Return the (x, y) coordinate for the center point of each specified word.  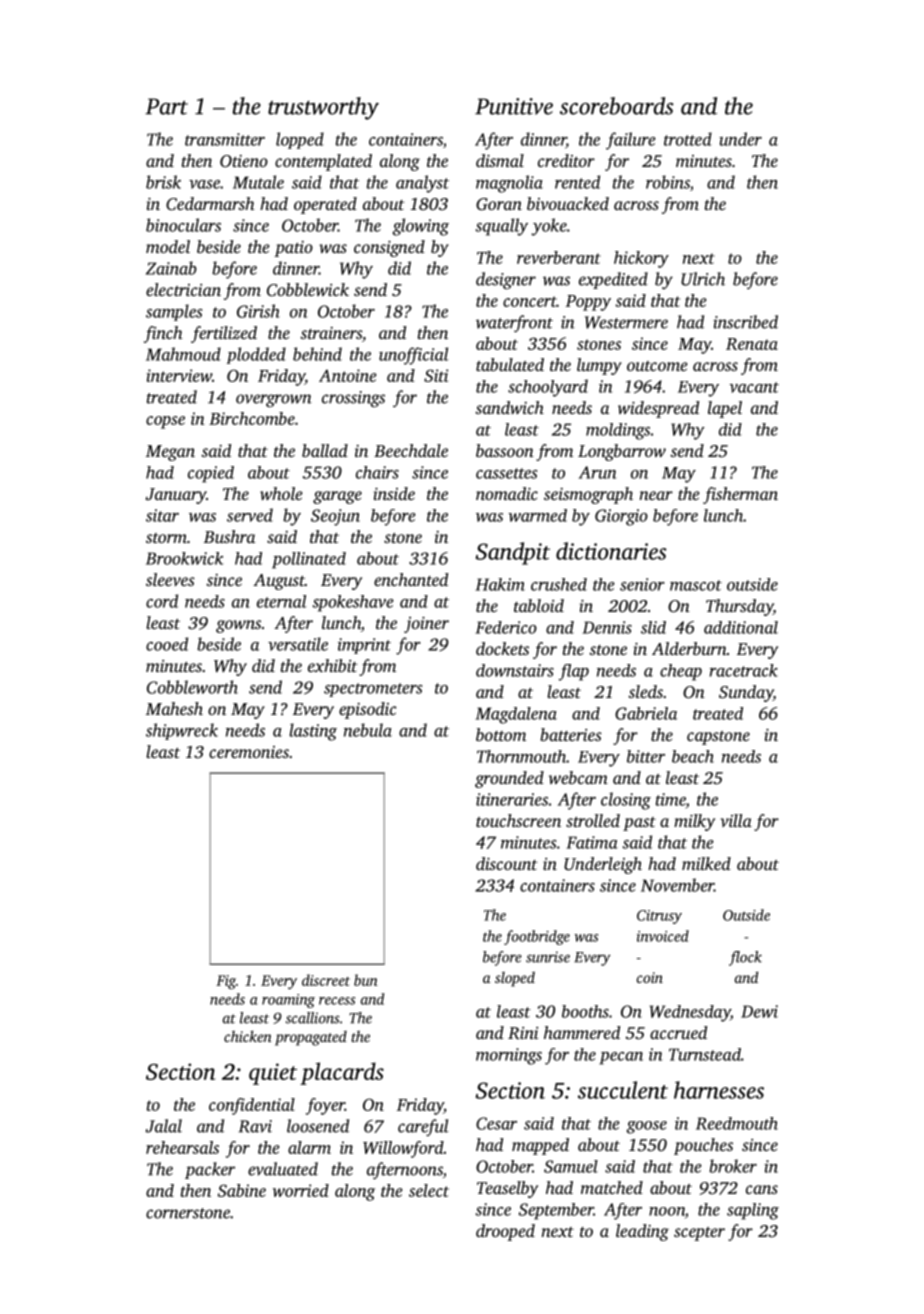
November (677, 885)
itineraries (512, 799)
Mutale (258, 182)
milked (706, 863)
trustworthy (323, 108)
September (556, 1211)
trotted (688, 139)
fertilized (224, 334)
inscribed (745, 322)
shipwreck (182, 731)
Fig (226, 982)
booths (585, 1011)
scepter (699, 1234)
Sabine (242, 1190)
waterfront (514, 323)
